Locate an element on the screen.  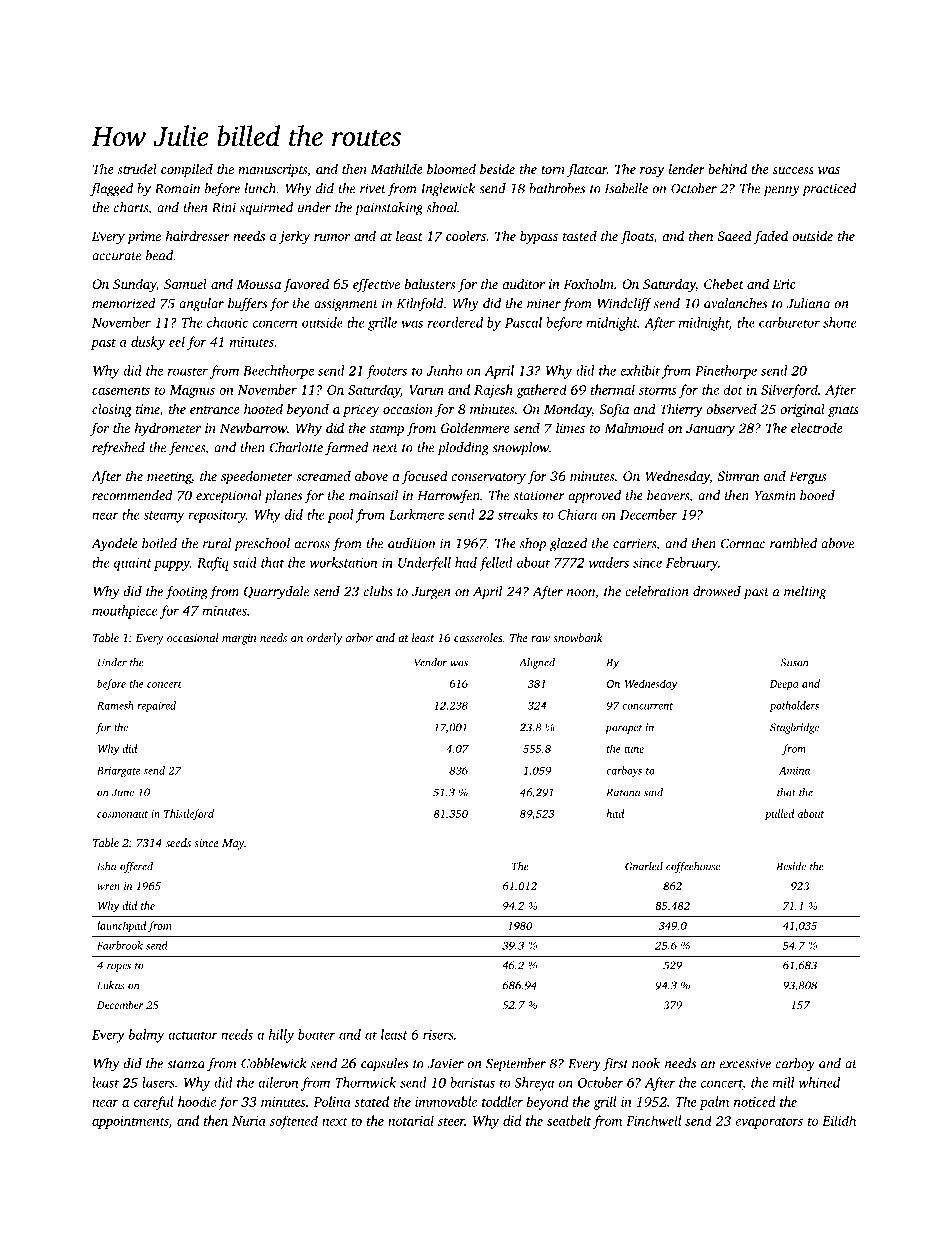
appointments is located at coordinates (130, 1122).
